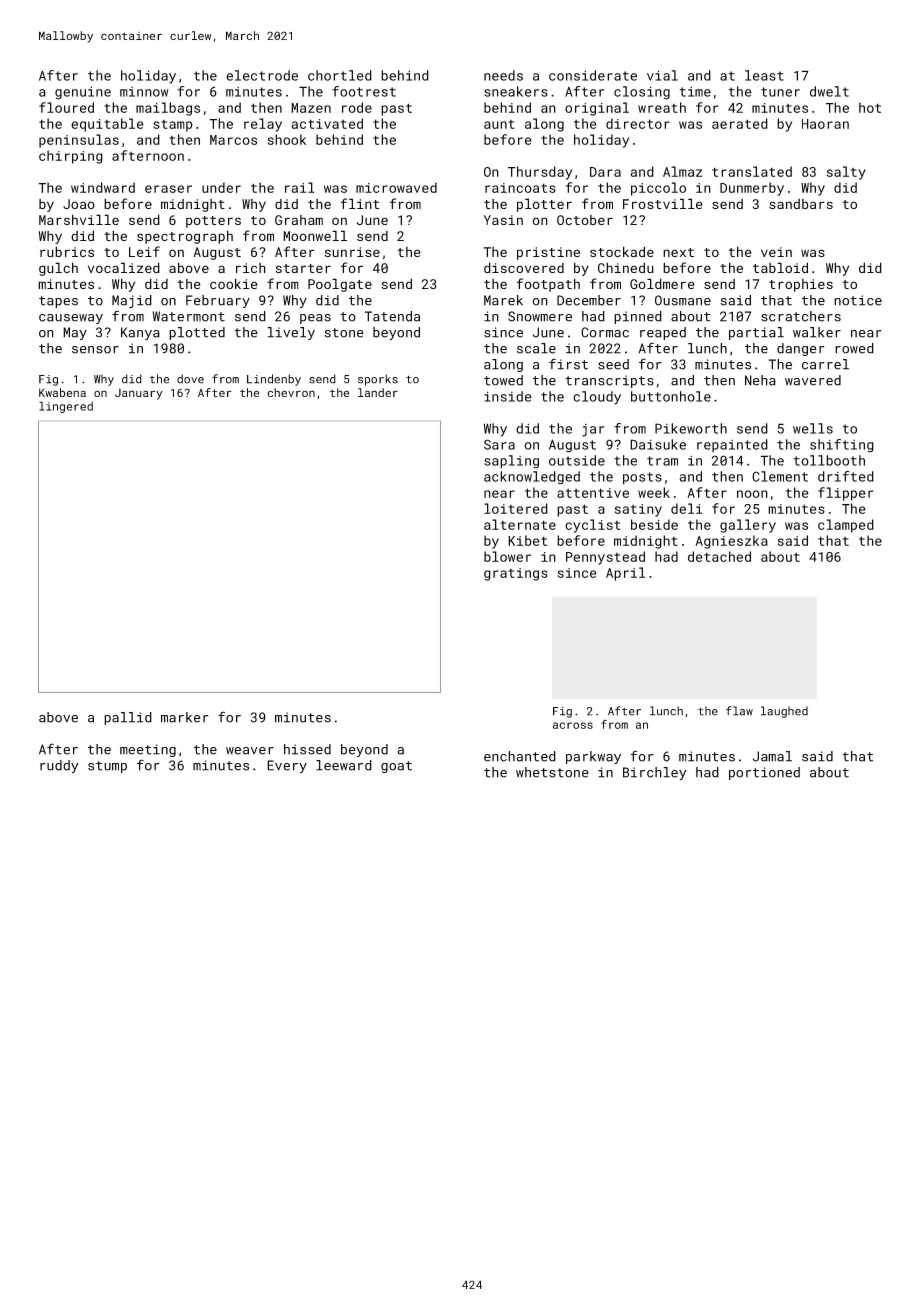 This screenshot has width=924, height=1308. I want to click on goat, so click(396, 767).
